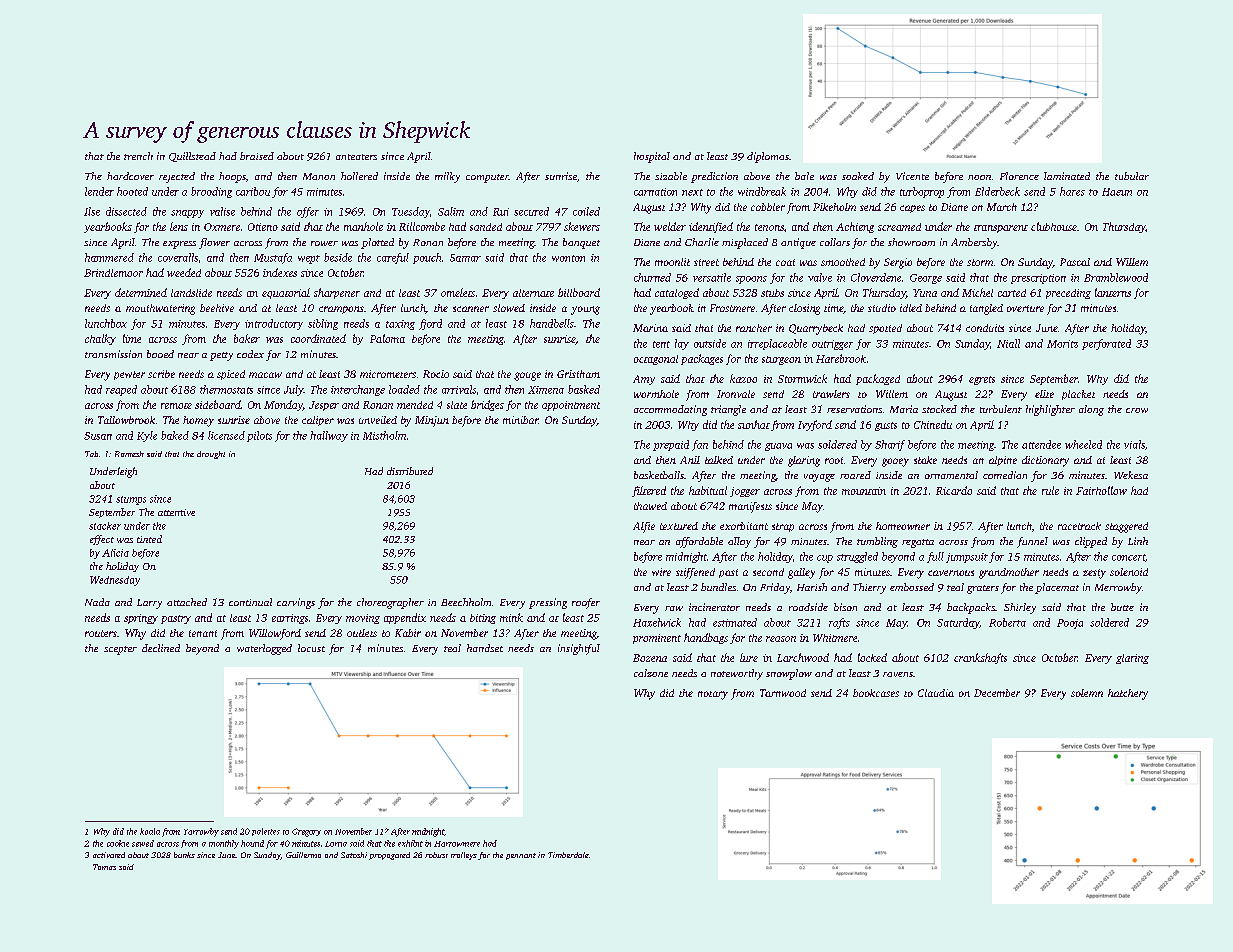  Describe the element at coordinates (652, 157) in the document. I see `hospital` at that location.
